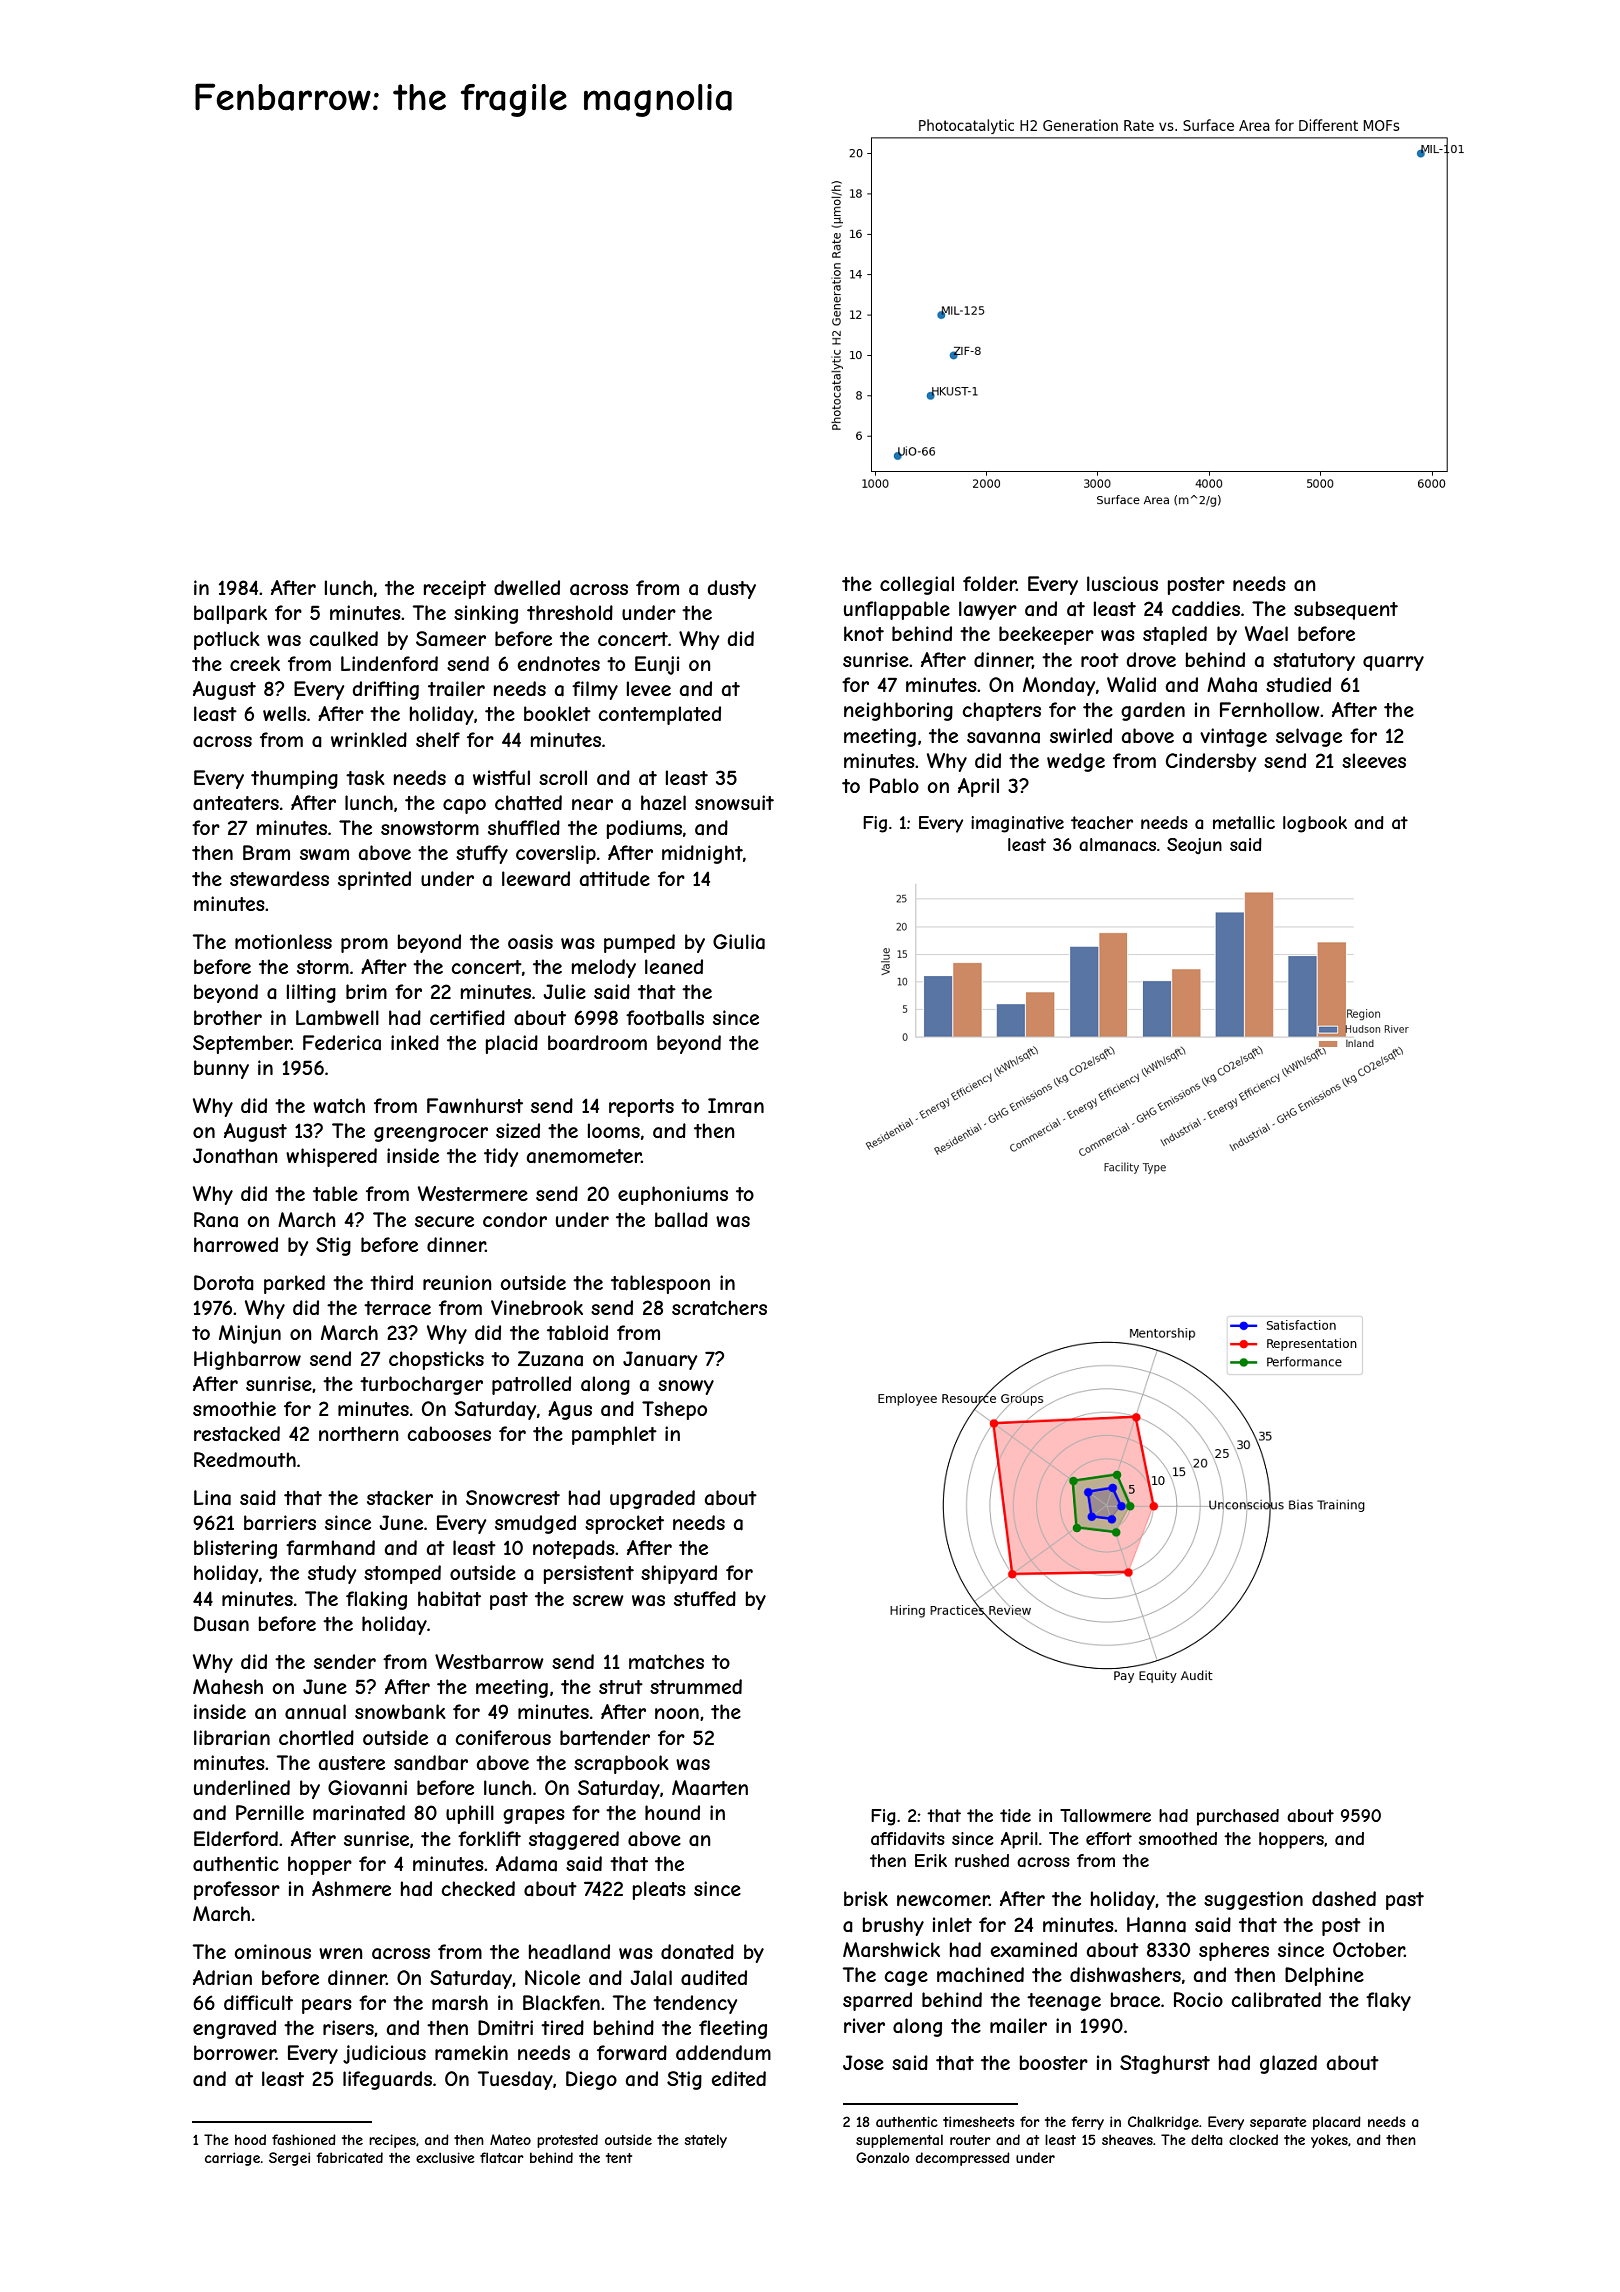 This document has height=2292, width=1620. I want to click on Imran, so click(736, 1105).
